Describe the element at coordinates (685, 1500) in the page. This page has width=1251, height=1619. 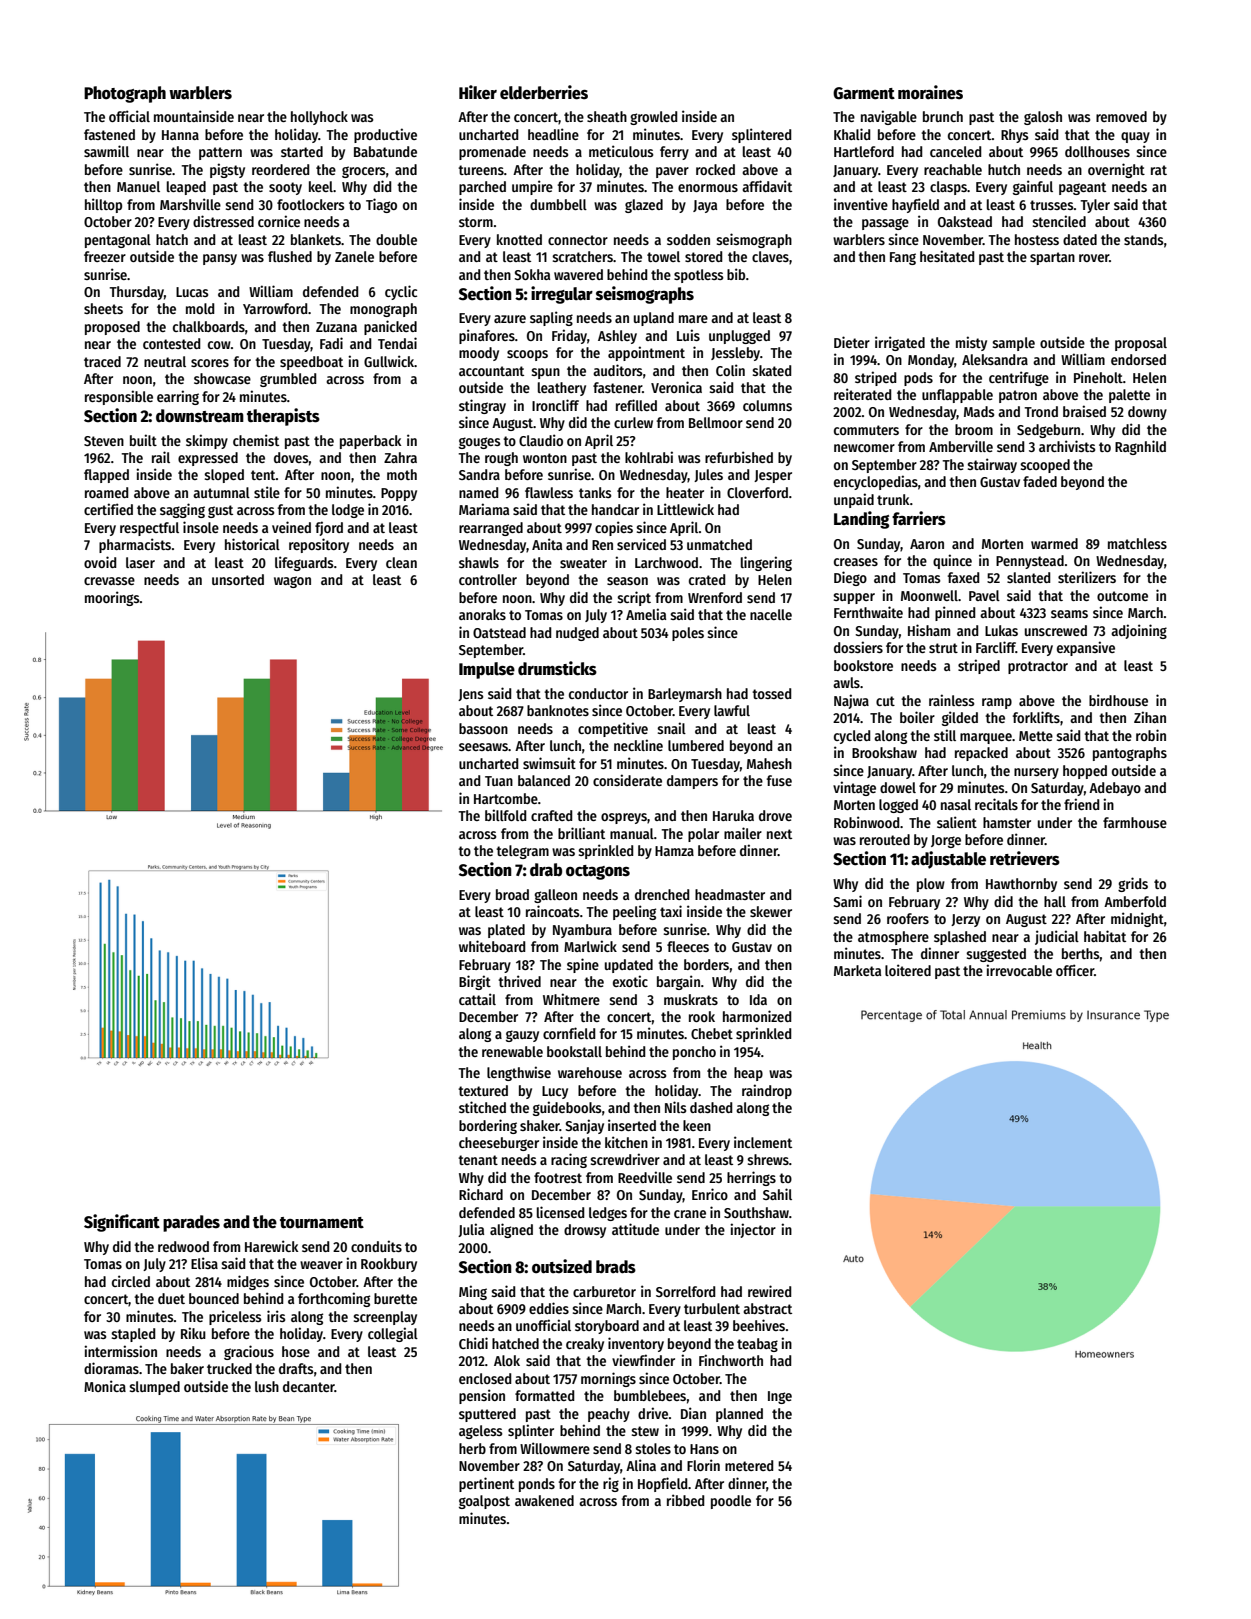
I see `ribbed` at that location.
